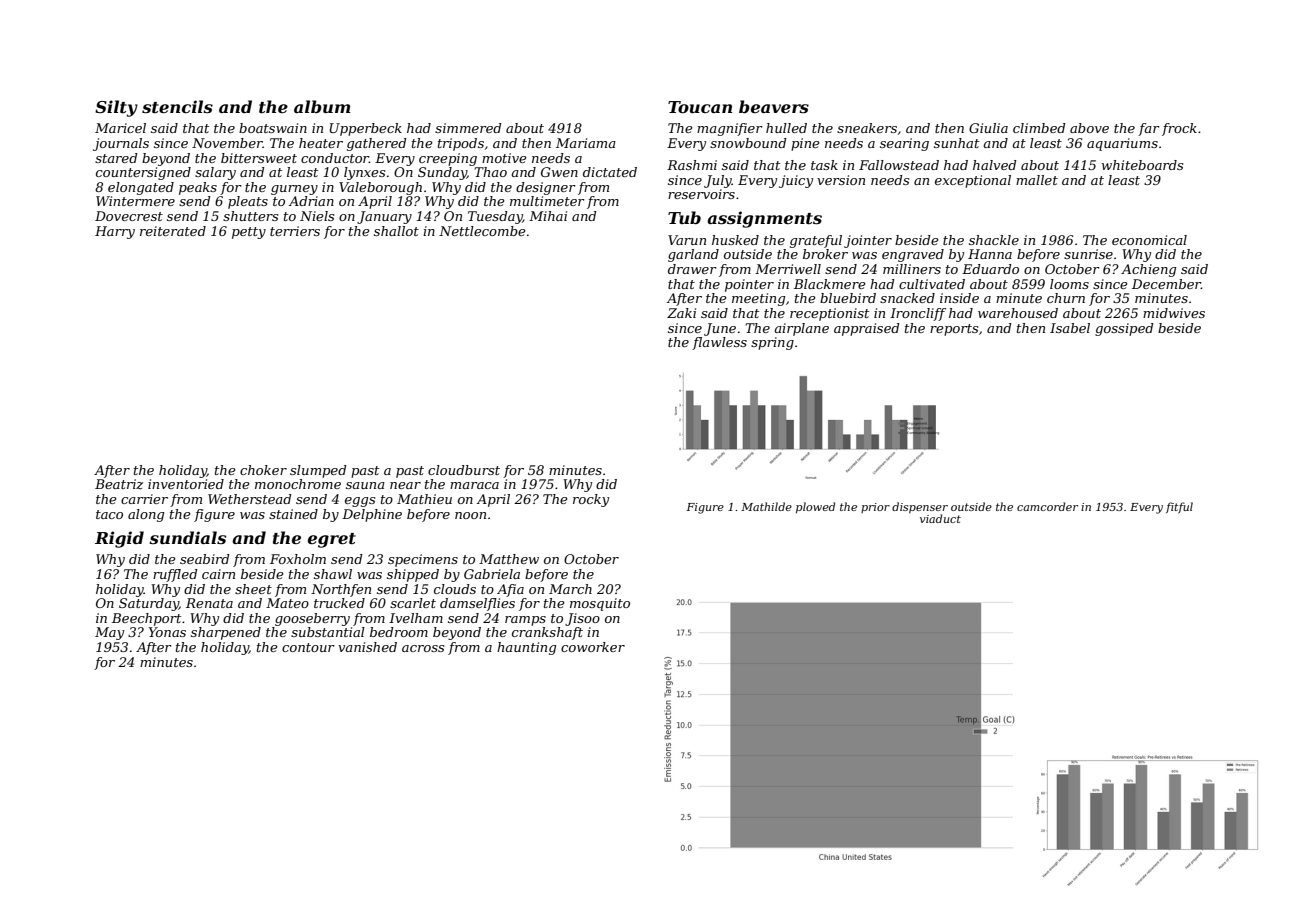 The height and width of the screenshot is (924, 1308). What do you see at coordinates (693, 255) in the screenshot?
I see `garland` at bounding box center [693, 255].
